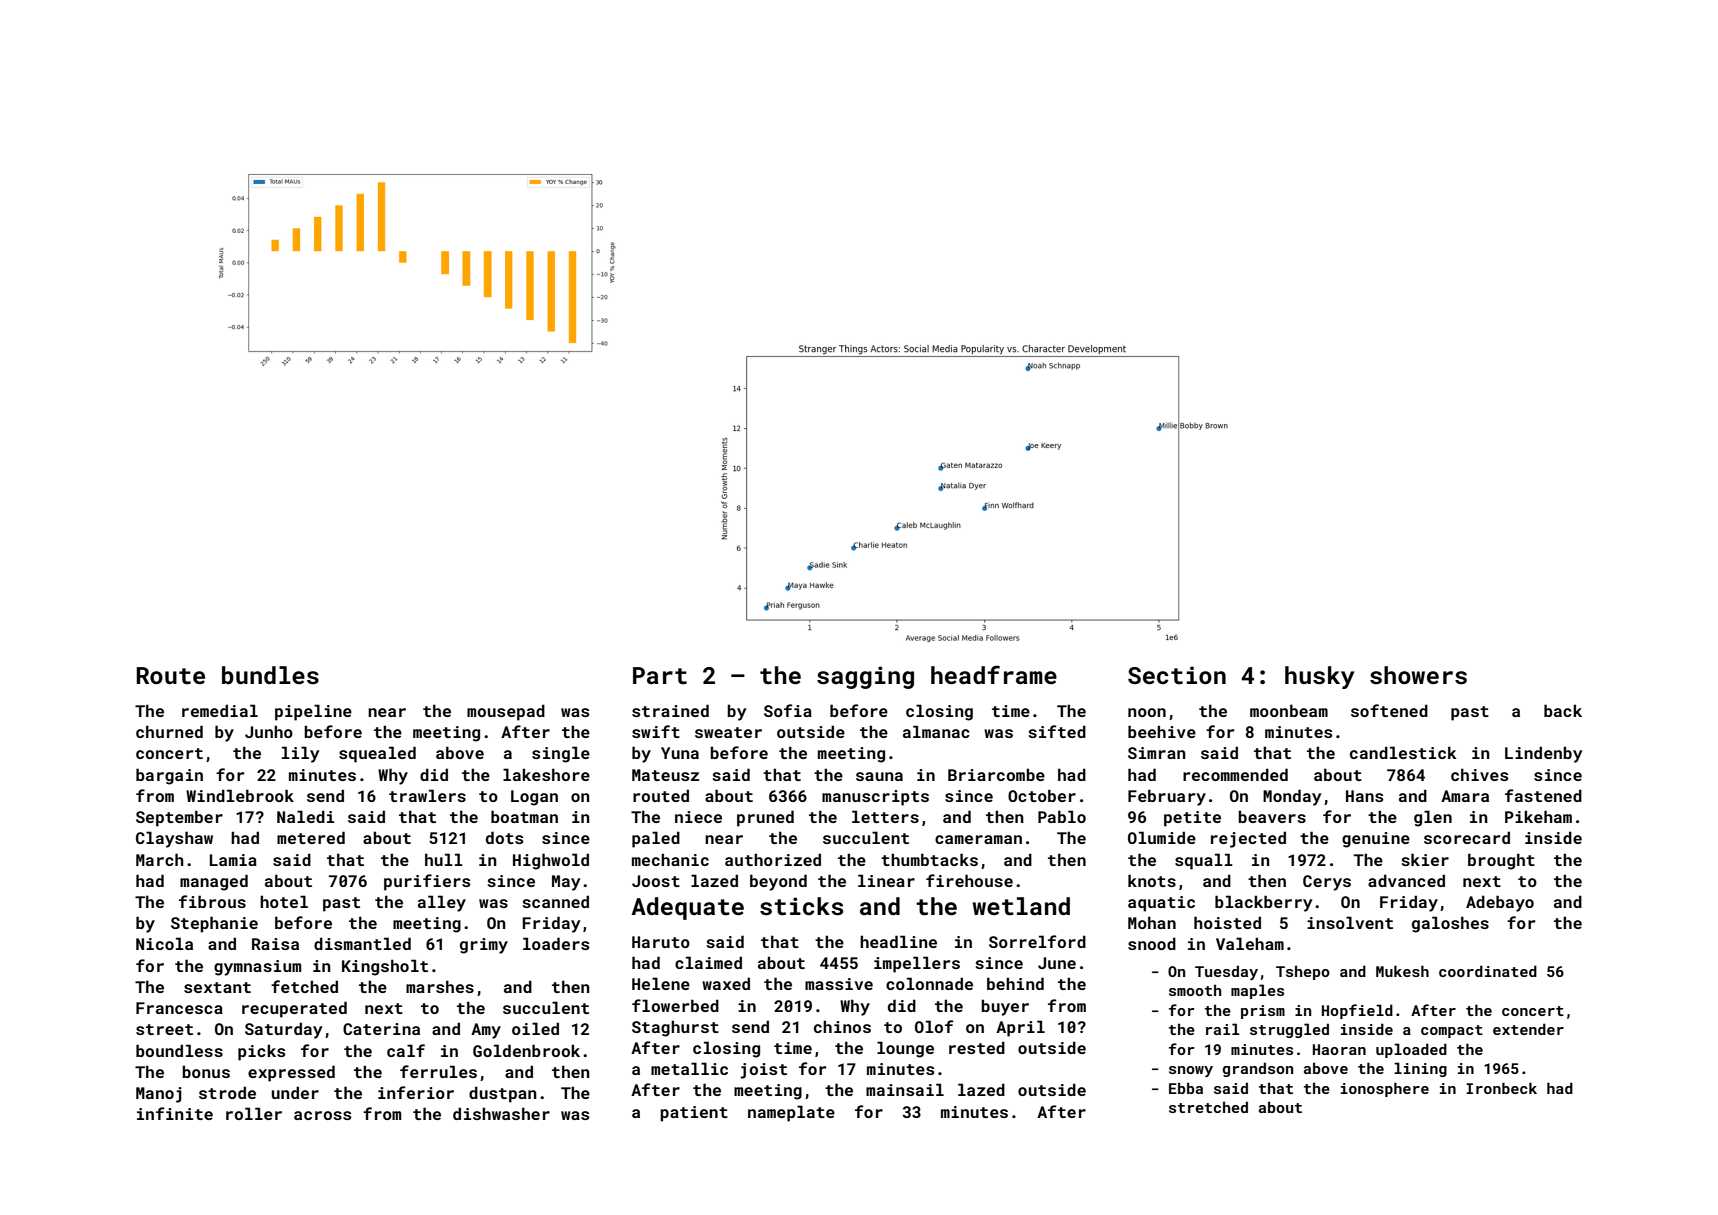 The width and height of the screenshot is (1718, 1215). I want to click on ionosphere, so click(1385, 1089).
